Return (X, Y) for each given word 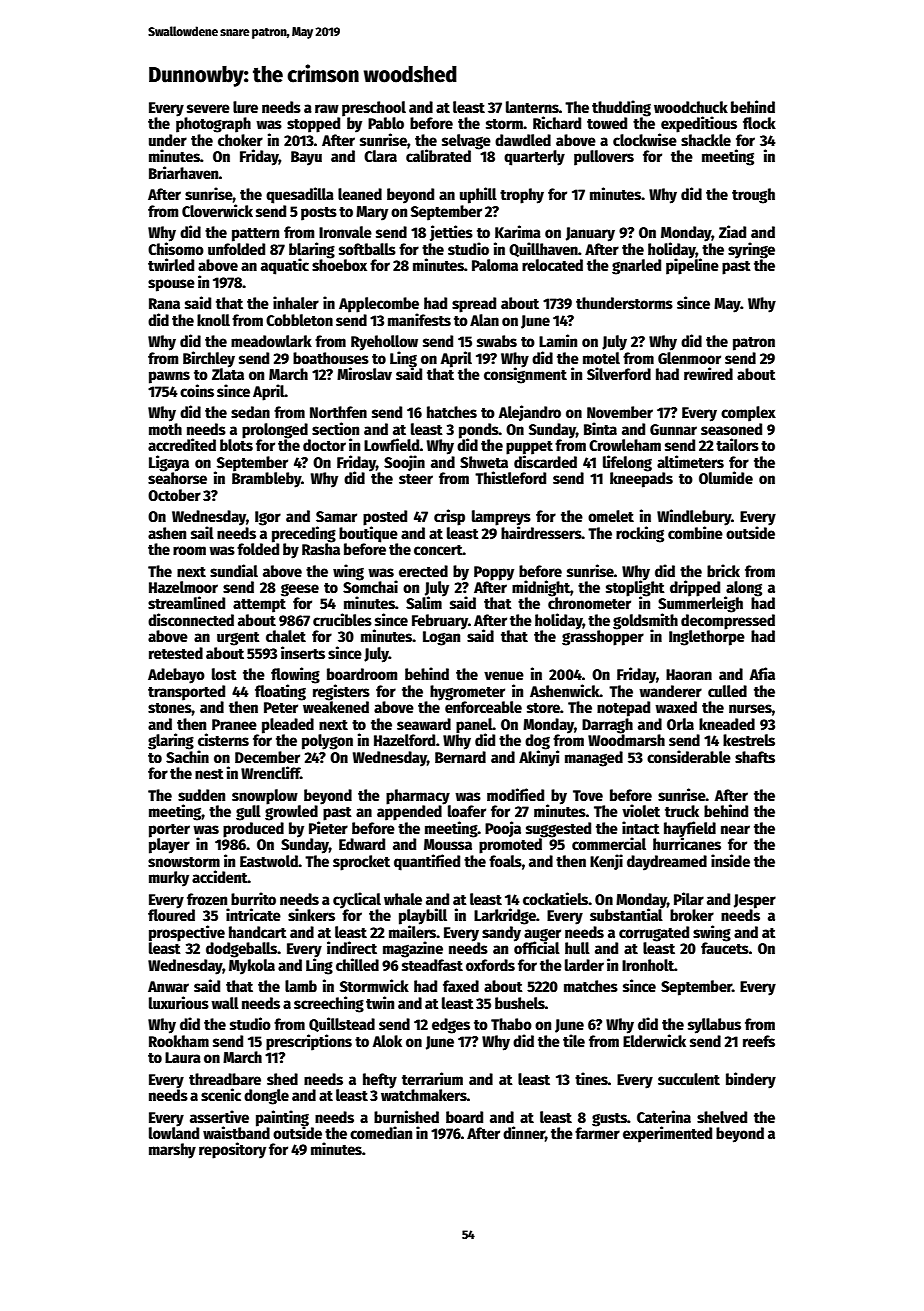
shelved (722, 1117)
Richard (557, 122)
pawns (169, 377)
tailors (737, 444)
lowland (174, 1133)
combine (695, 532)
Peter (281, 707)
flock (759, 123)
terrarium (432, 1078)
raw (327, 108)
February (440, 622)
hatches (452, 412)
